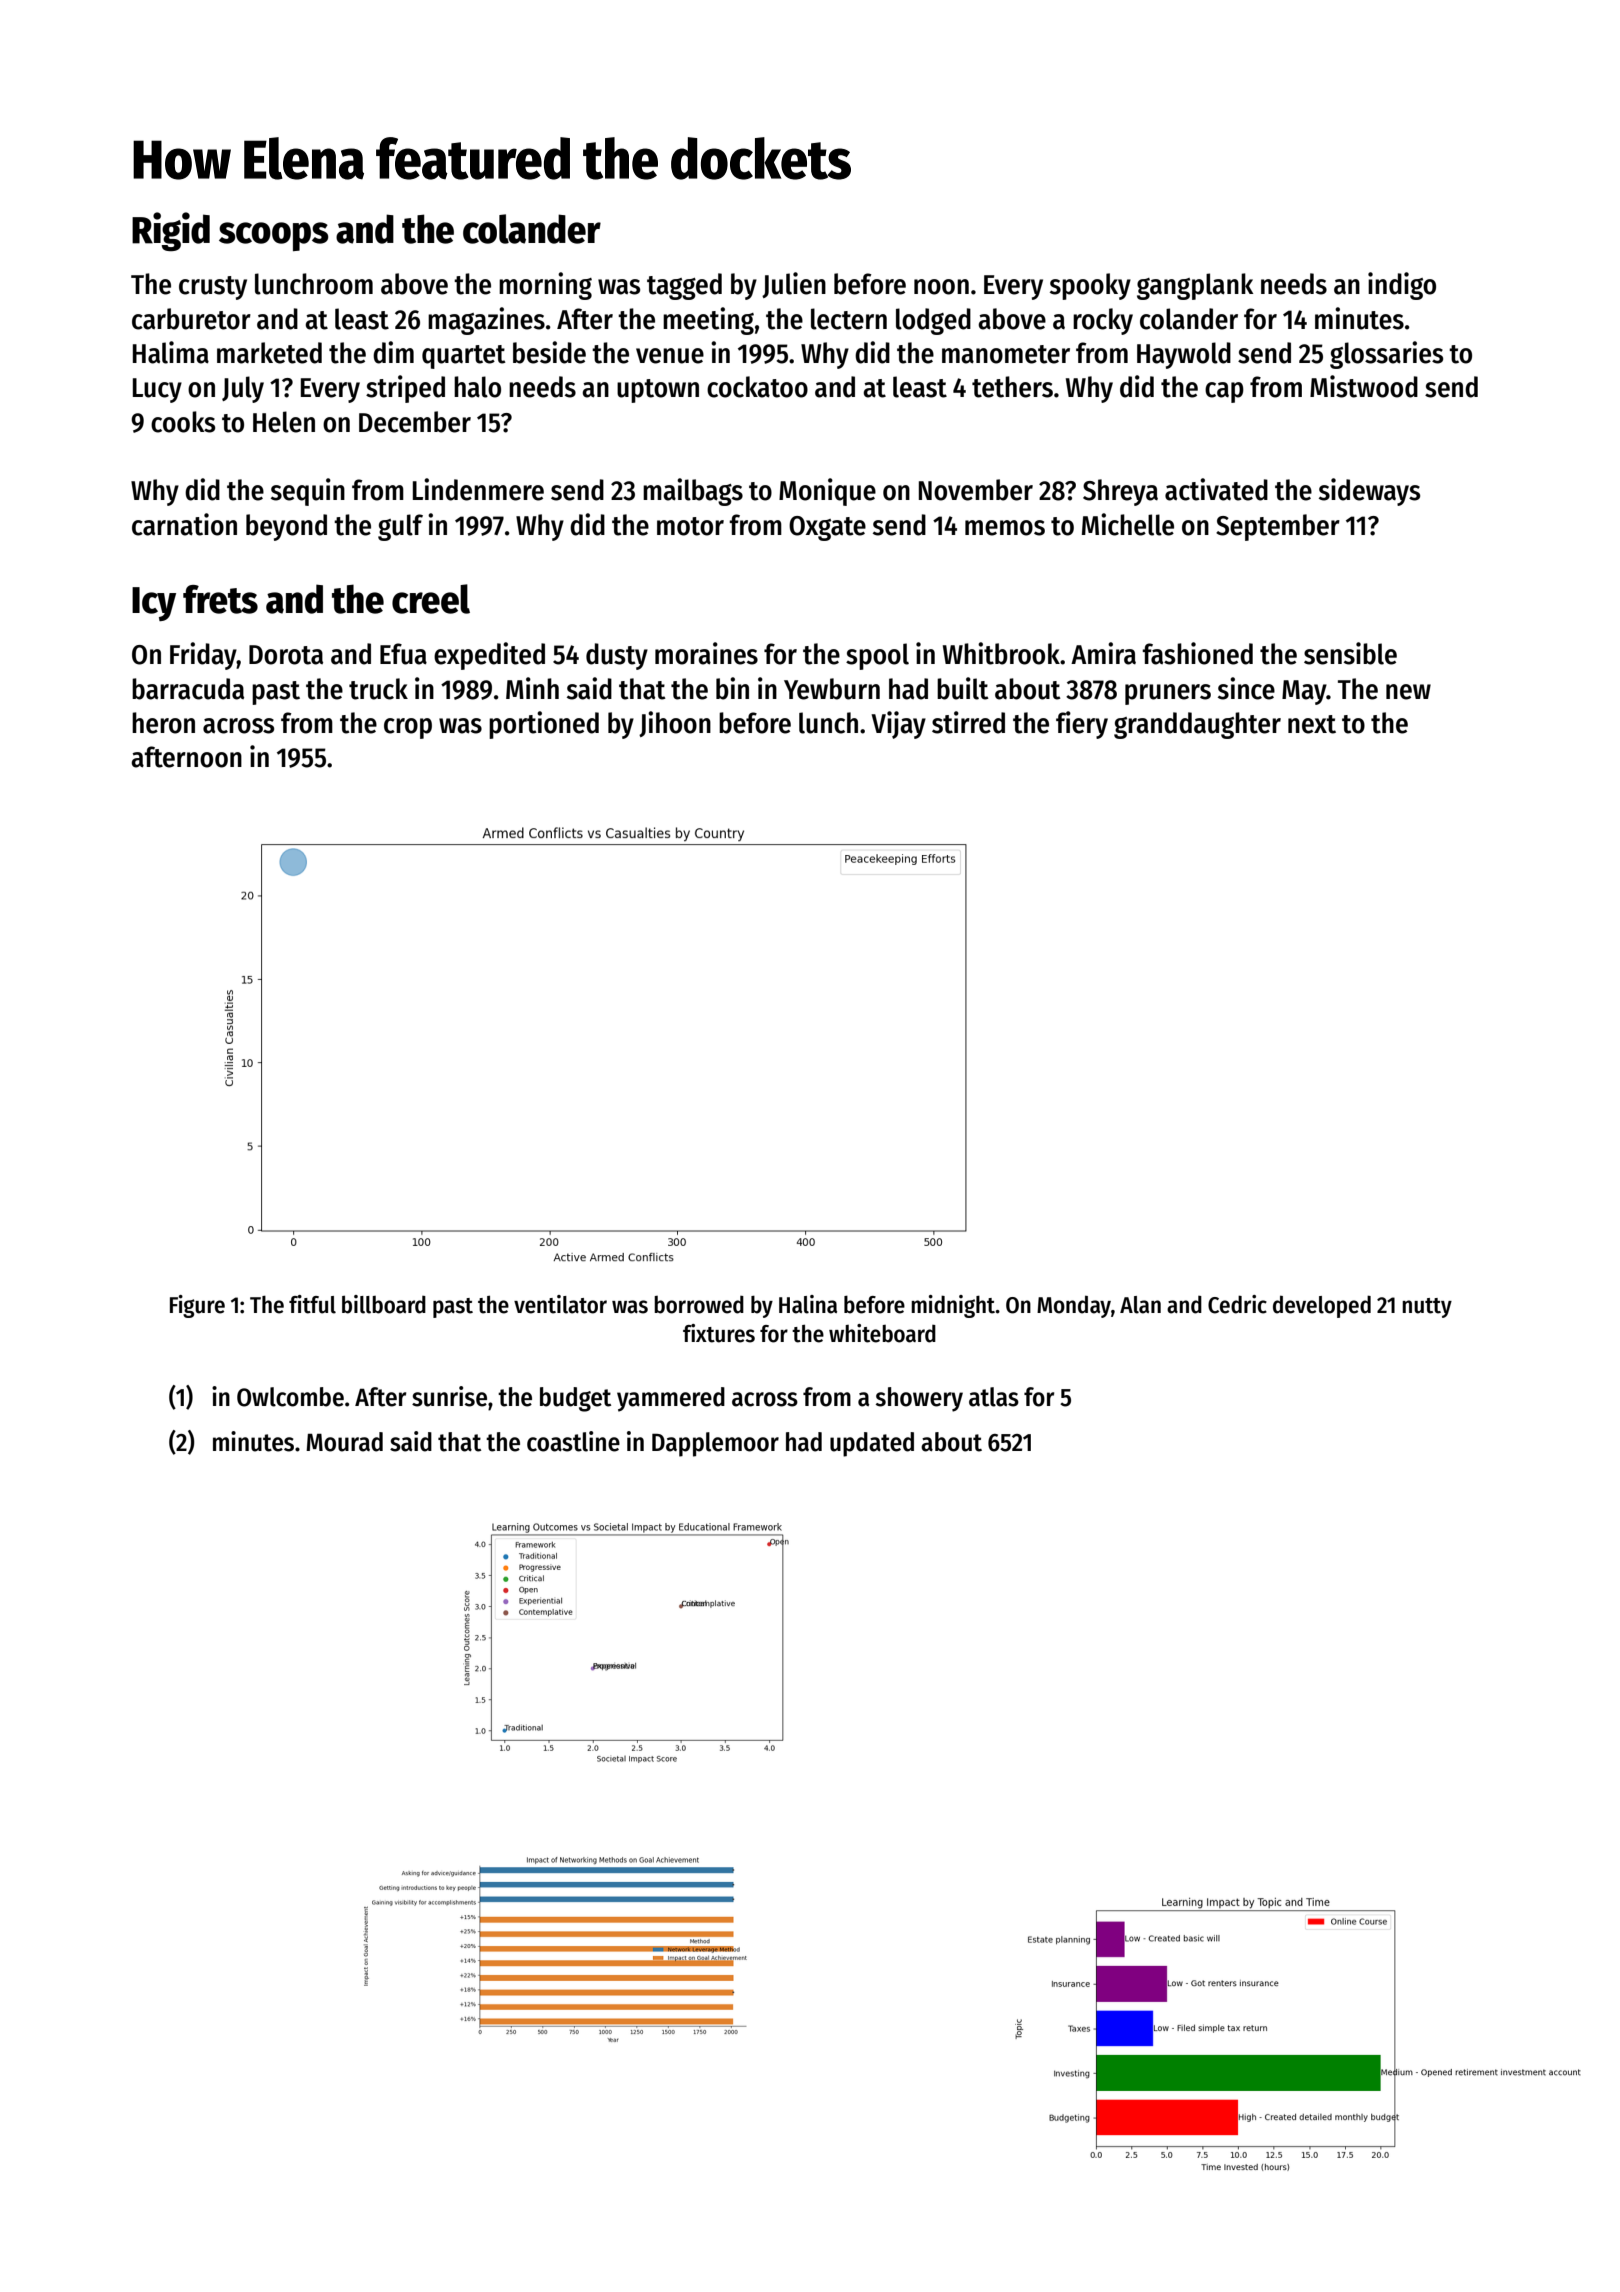  Describe the element at coordinates (898, 725) in the screenshot. I see `Vijay` at that location.
